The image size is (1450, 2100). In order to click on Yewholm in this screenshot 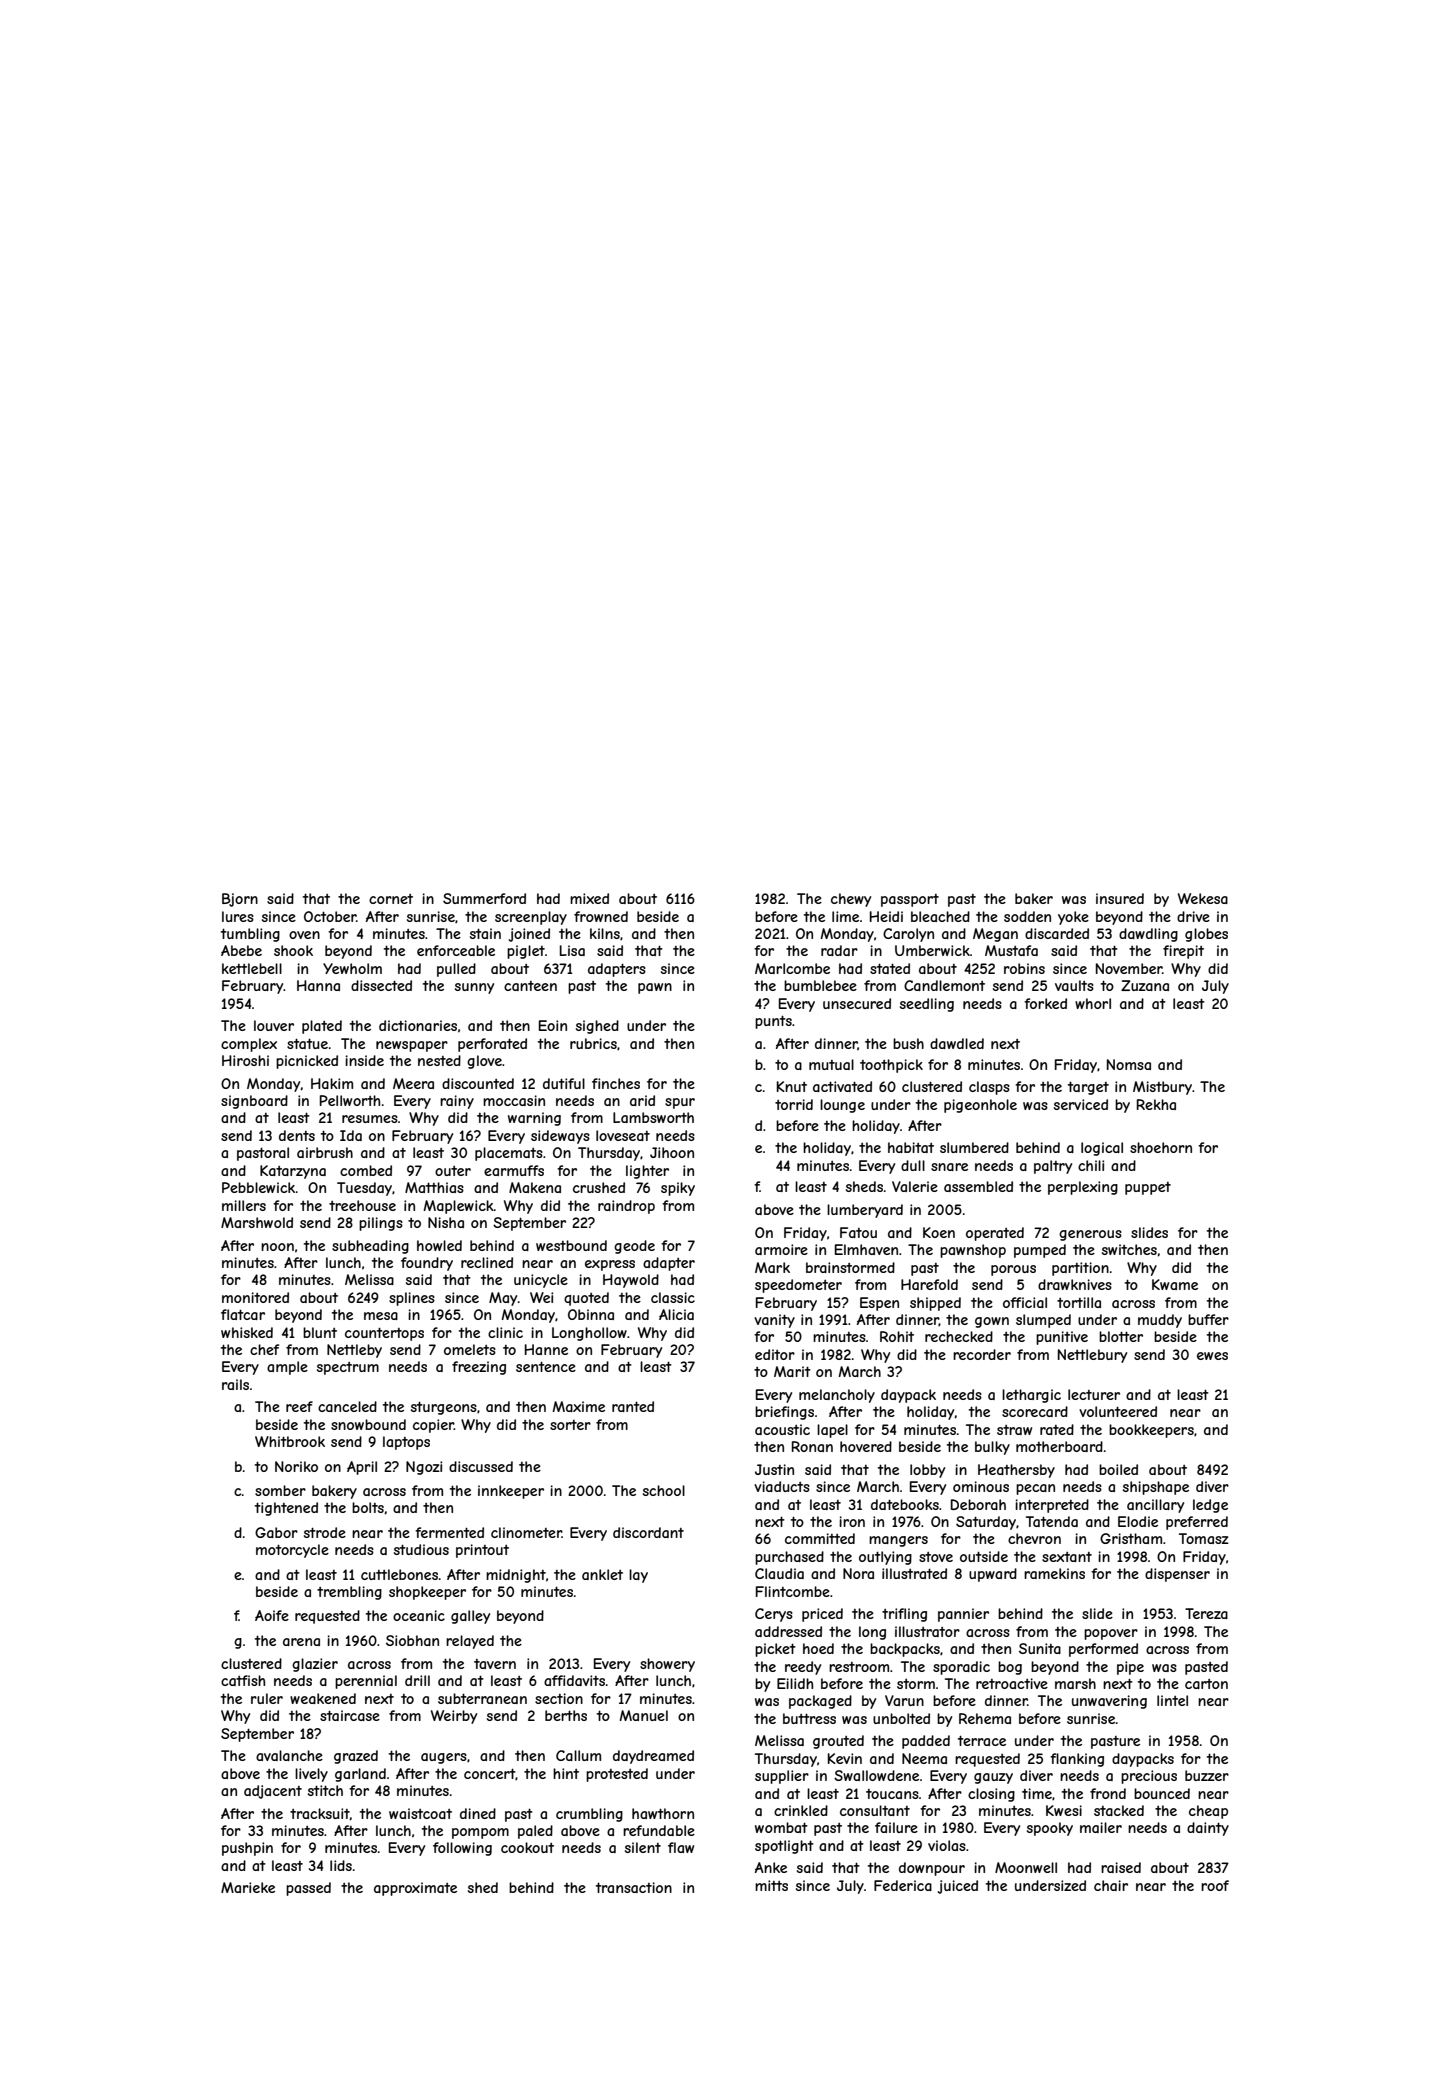, I will do `click(352, 968)`.
